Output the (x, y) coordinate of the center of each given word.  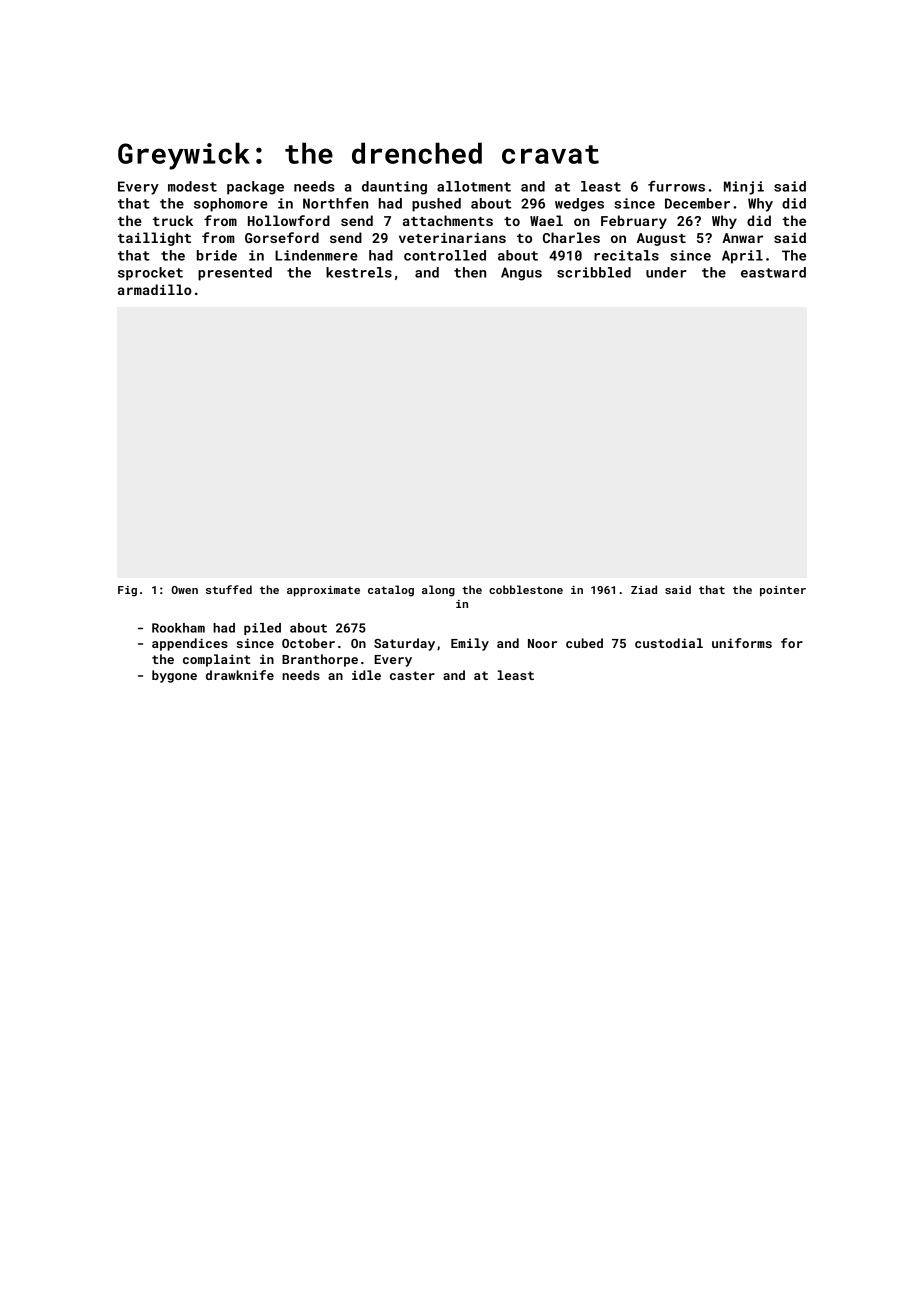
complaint (217, 660)
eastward (773, 272)
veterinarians (452, 238)
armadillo (155, 289)
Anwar (742, 238)
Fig (127, 591)
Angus (521, 274)
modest (192, 186)
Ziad (644, 589)
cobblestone (526, 589)
